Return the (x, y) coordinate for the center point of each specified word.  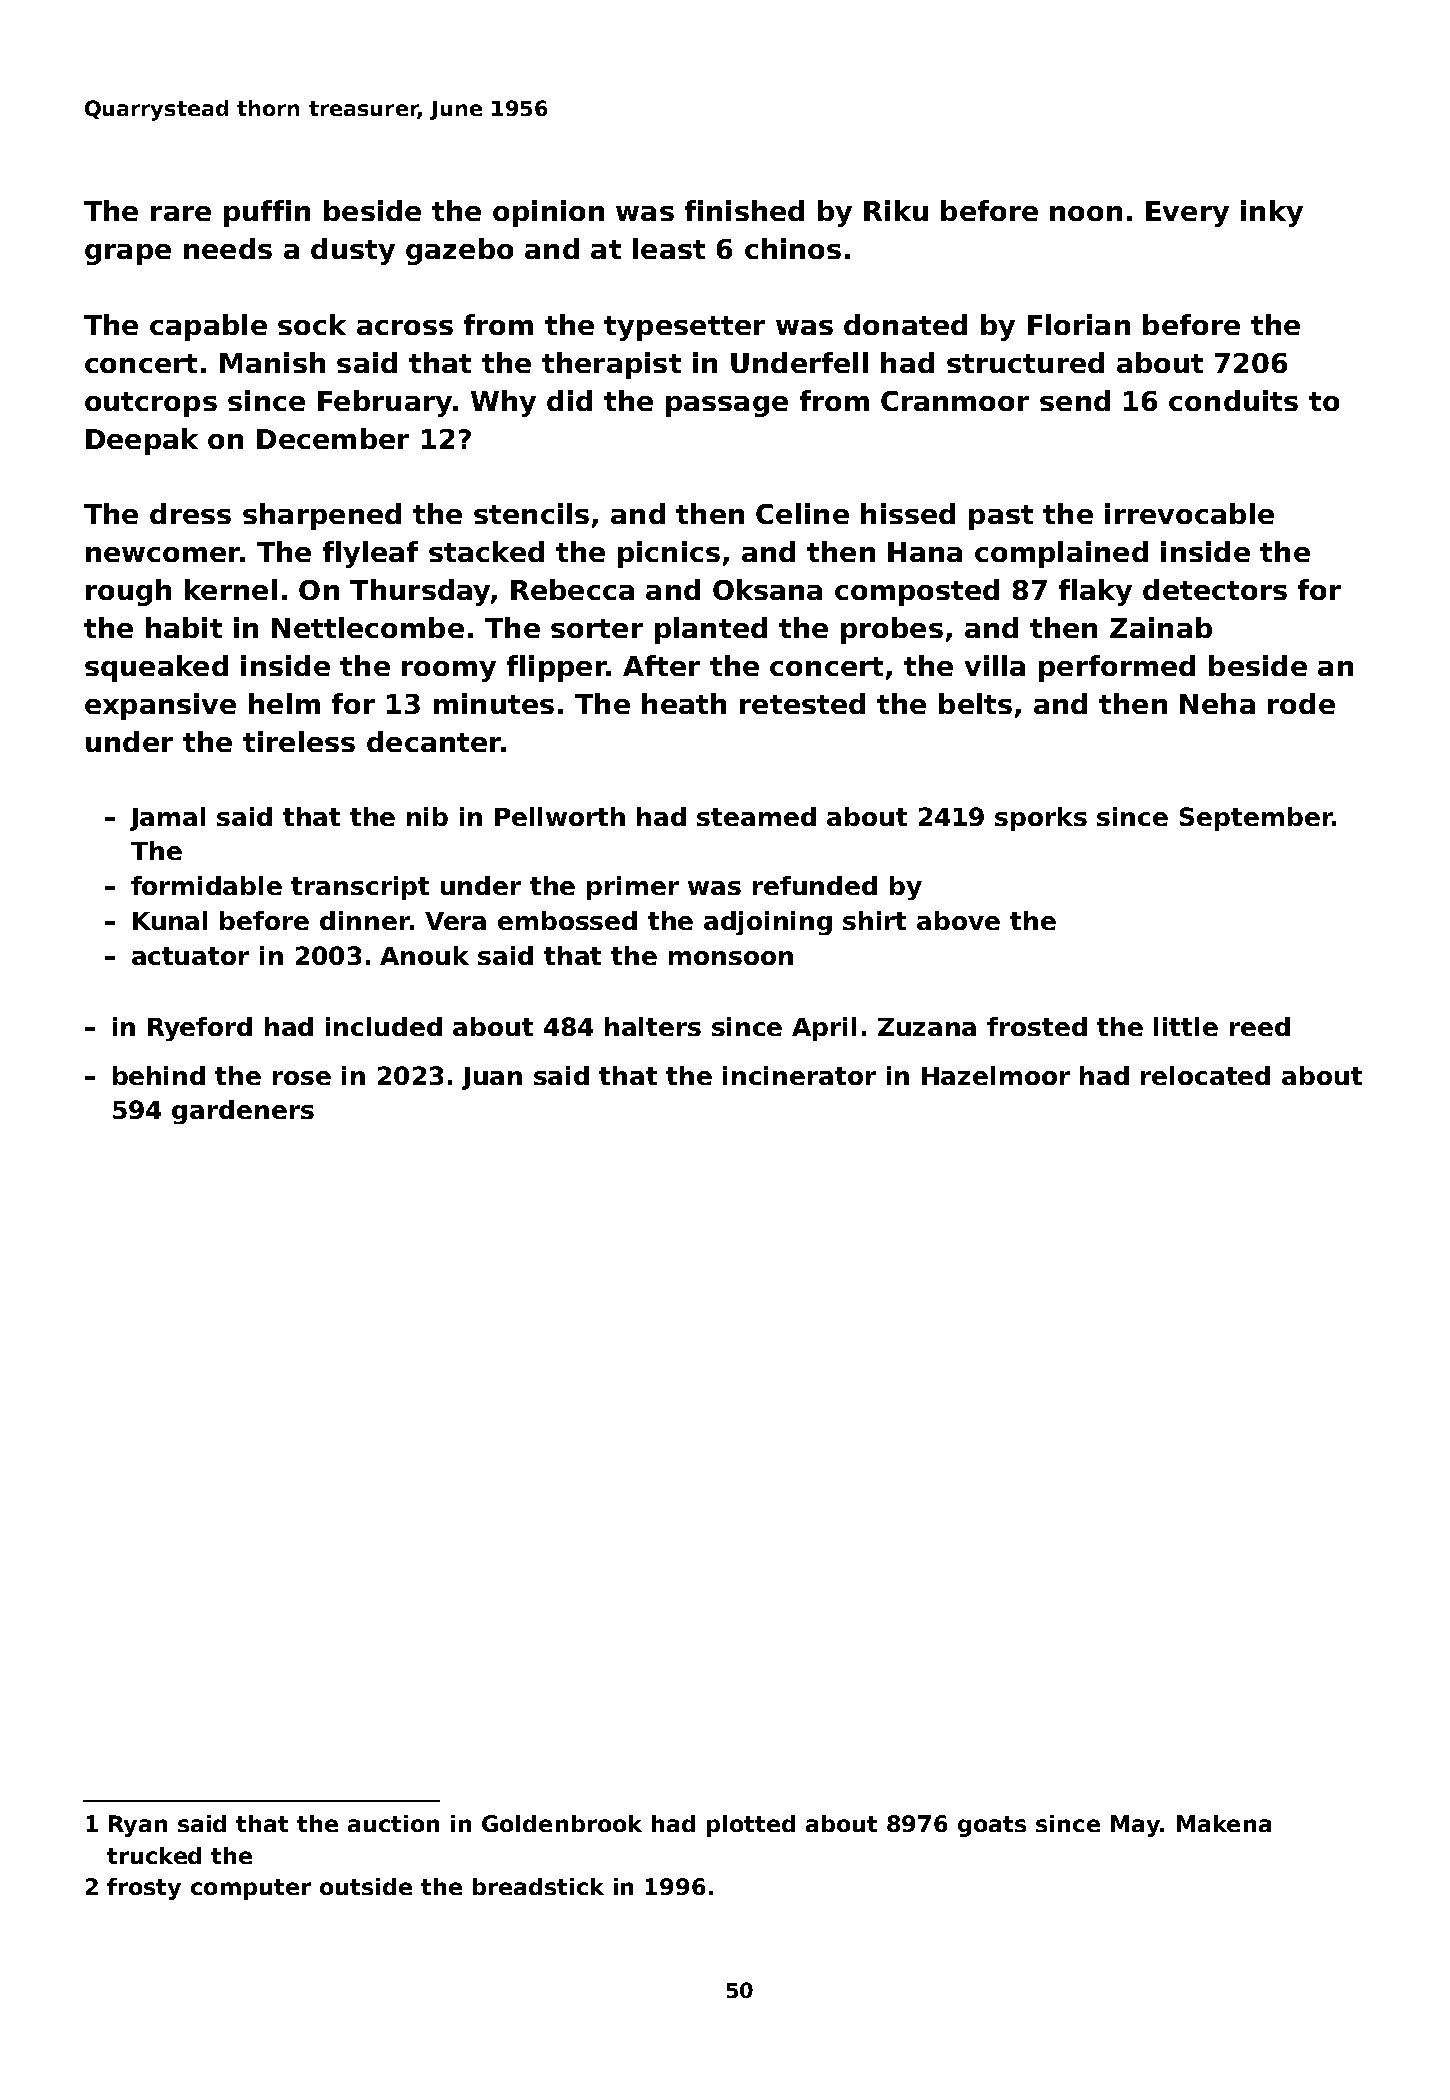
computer (251, 1889)
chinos (793, 248)
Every (1187, 214)
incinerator (799, 1075)
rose (302, 1078)
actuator (190, 956)
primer (633, 888)
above (958, 920)
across (405, 327)
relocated (1205, 1075)
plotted (751, 1826)
